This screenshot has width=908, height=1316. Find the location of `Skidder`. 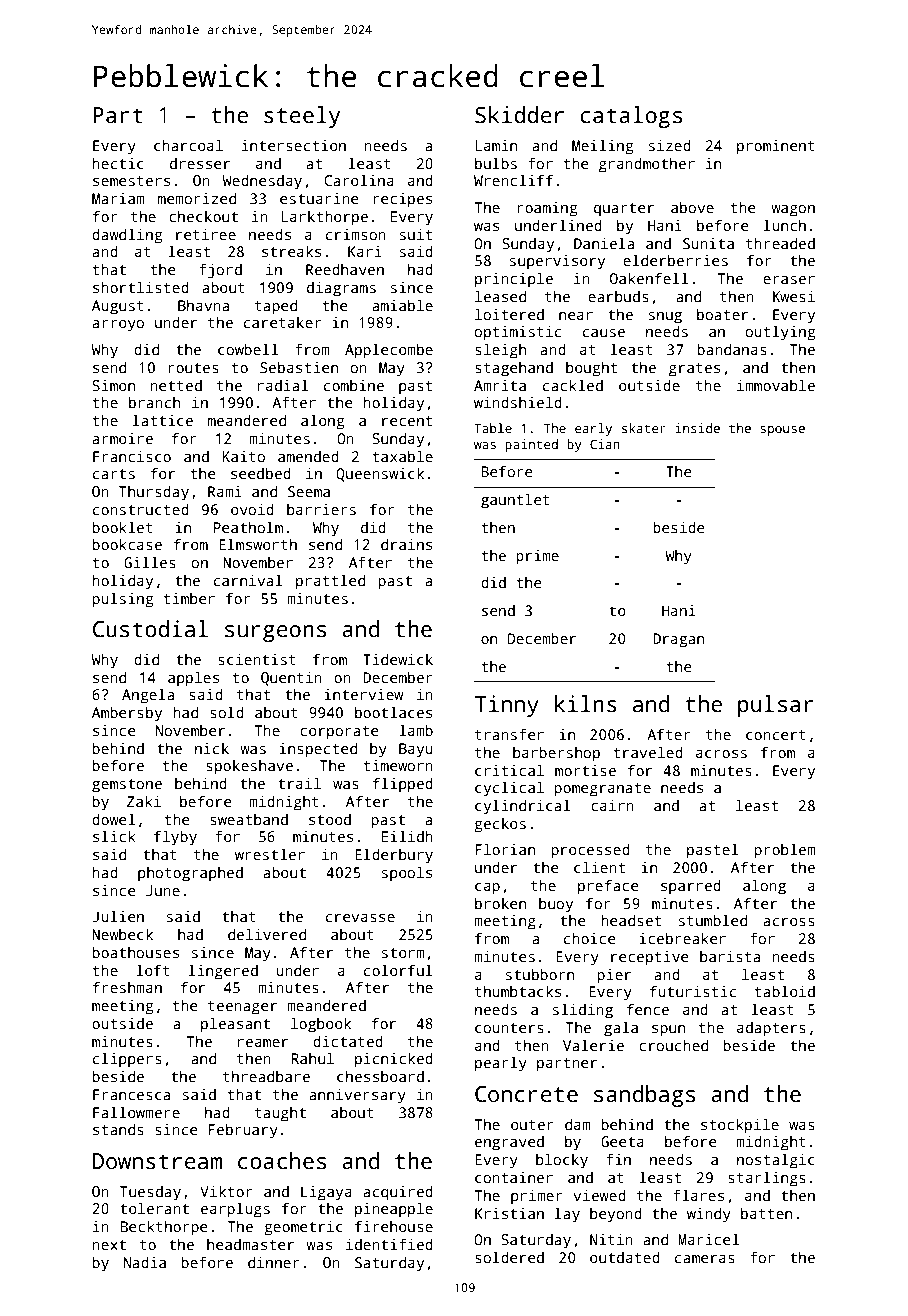

Skidder is located at coordinates (519, 115).
